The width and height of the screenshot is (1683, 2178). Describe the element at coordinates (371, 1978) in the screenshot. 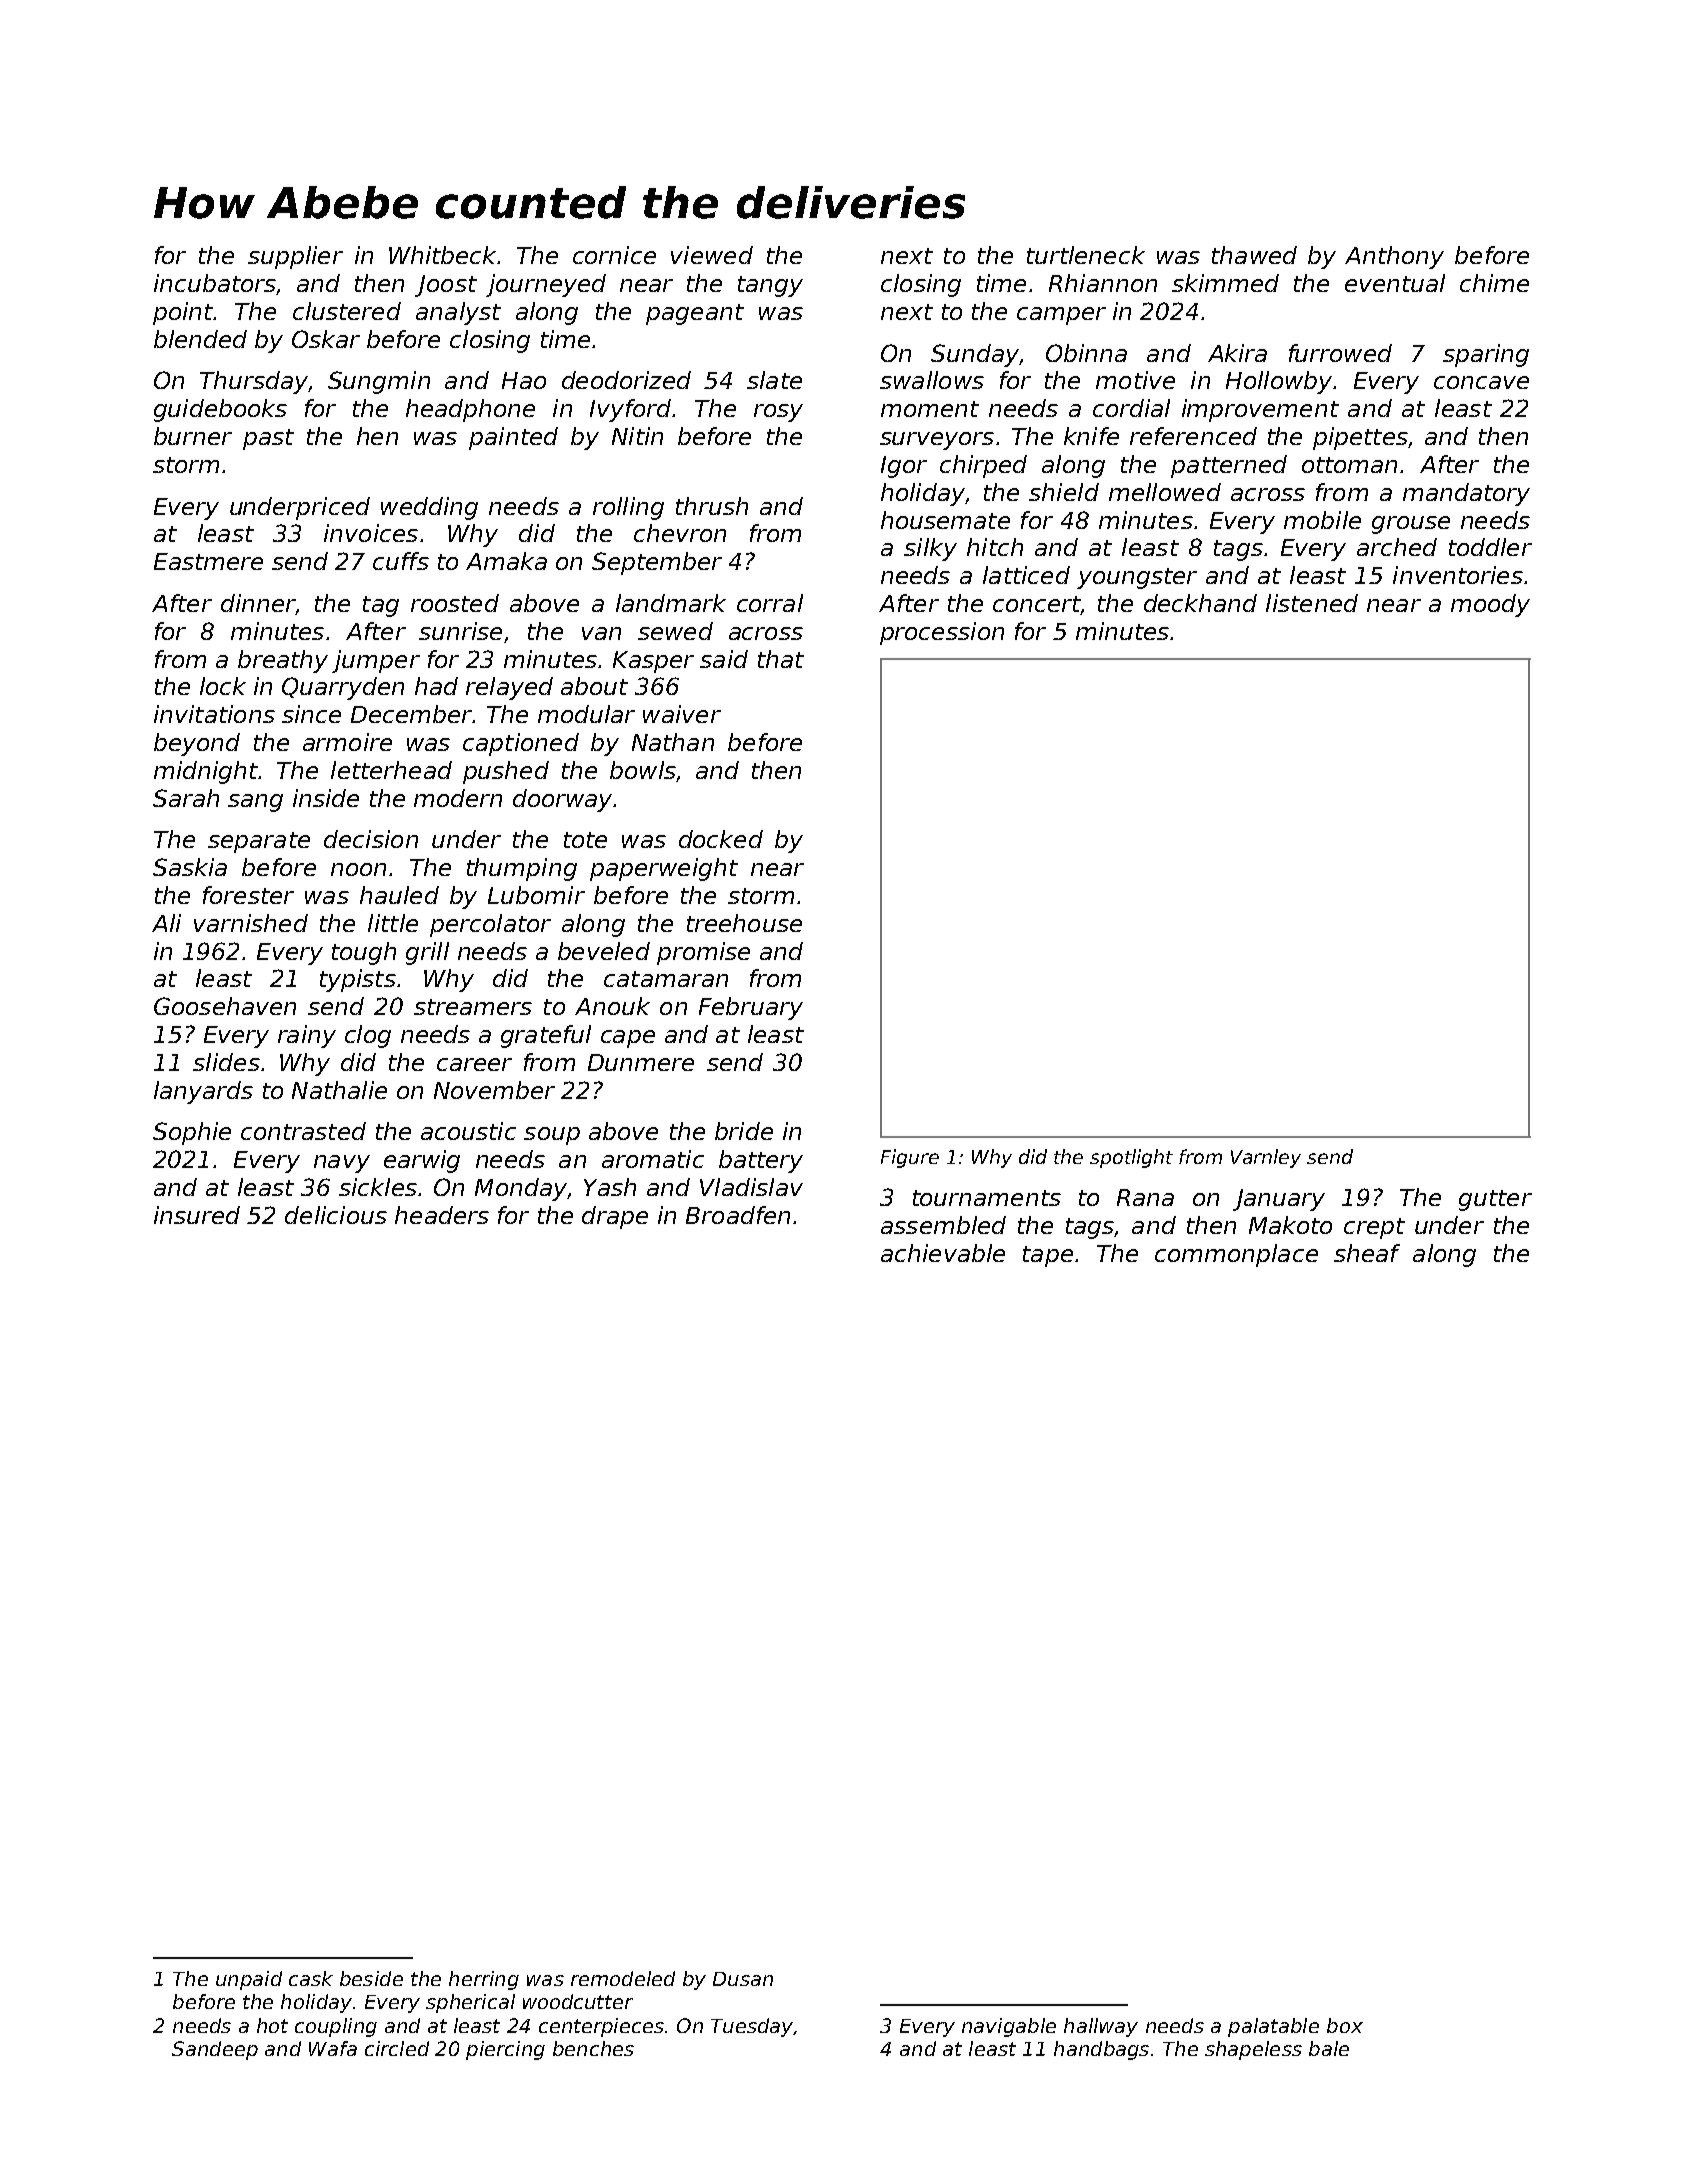

I see `beside` at that location.
